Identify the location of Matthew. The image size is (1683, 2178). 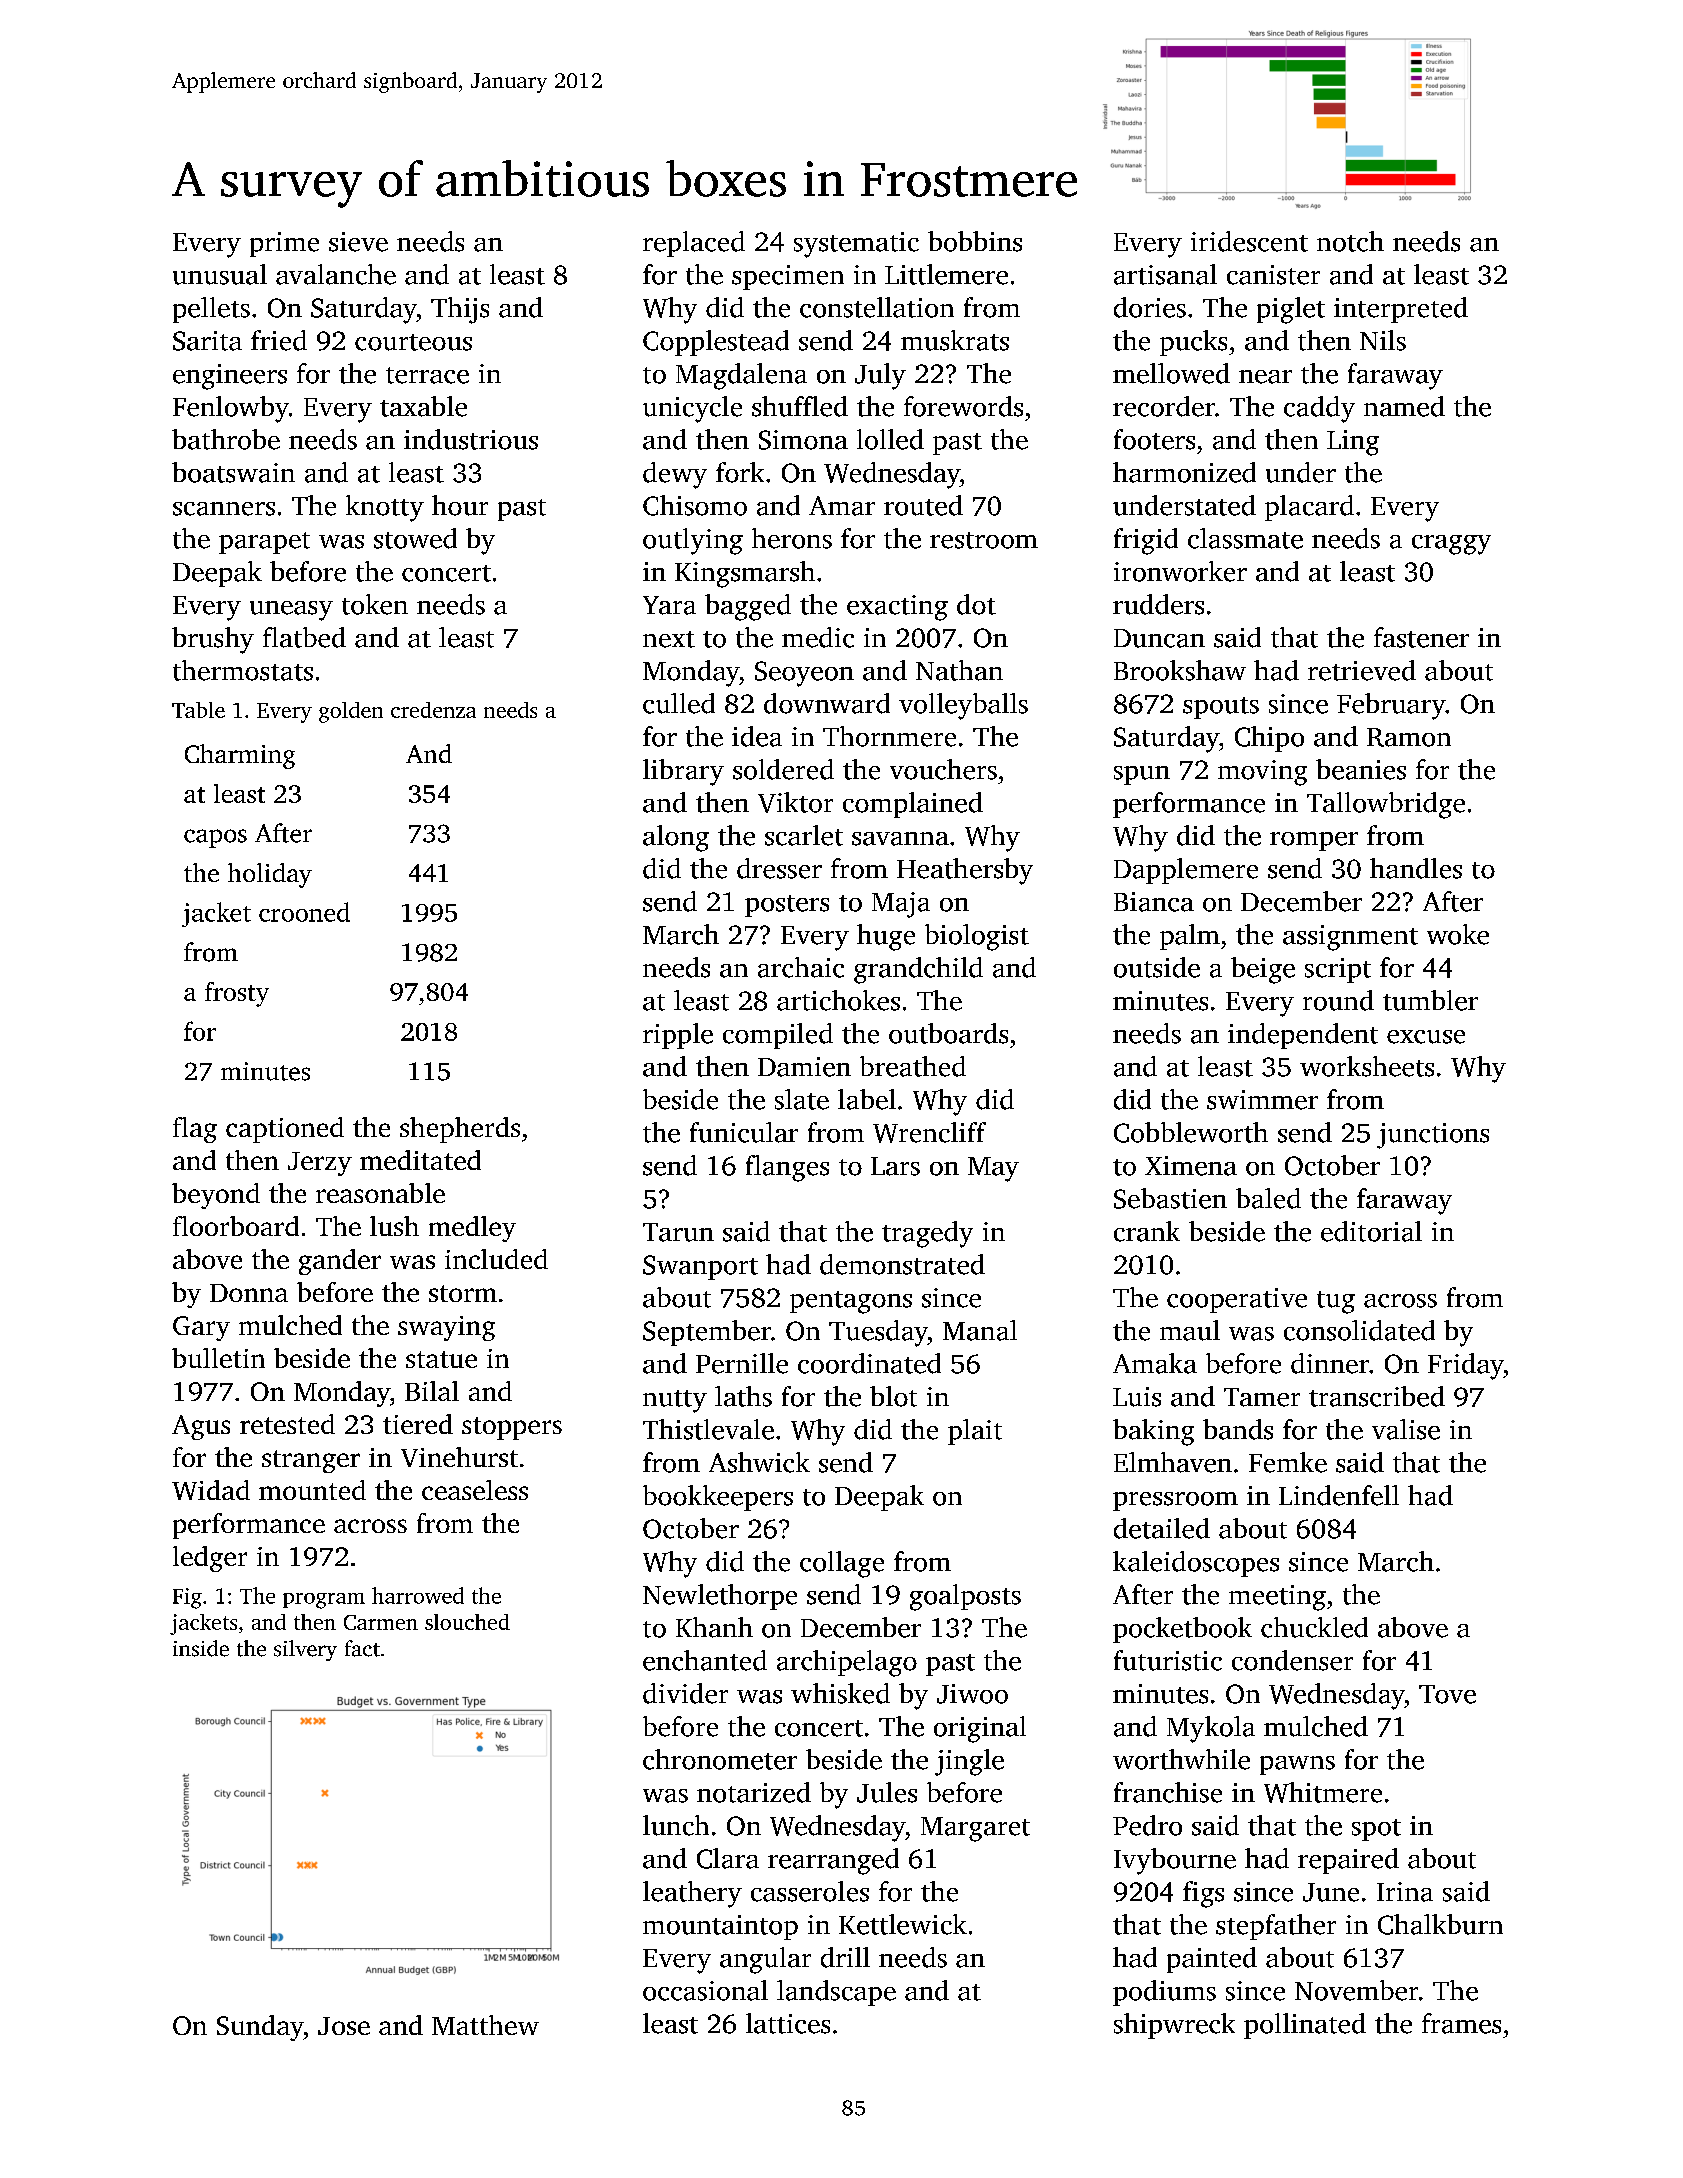
(485, 2025).
